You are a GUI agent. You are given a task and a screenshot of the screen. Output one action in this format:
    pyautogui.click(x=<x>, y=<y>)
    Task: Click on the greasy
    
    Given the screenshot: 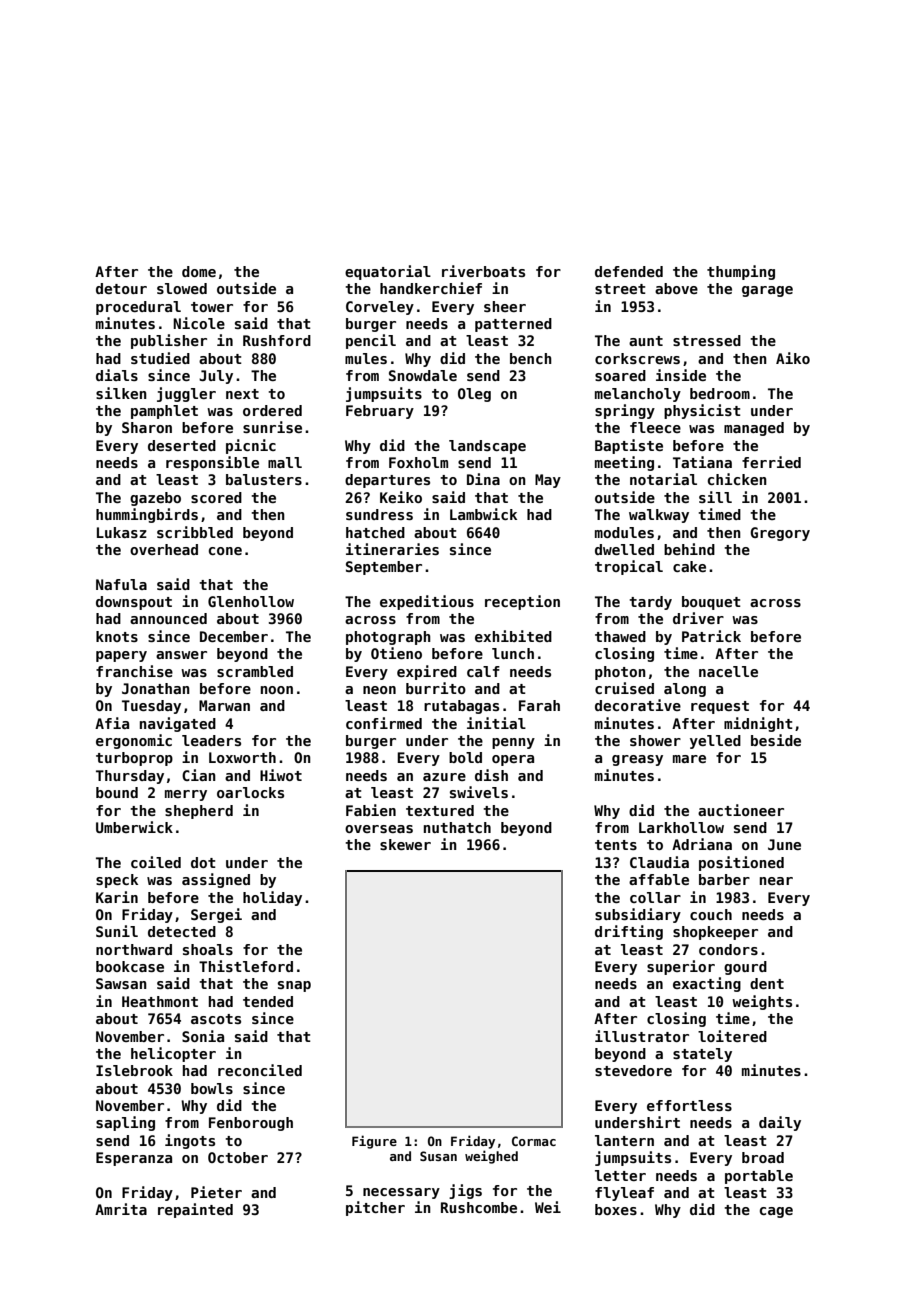 What is the action you would take?
    pyautogui.click(x=637, y=760)
